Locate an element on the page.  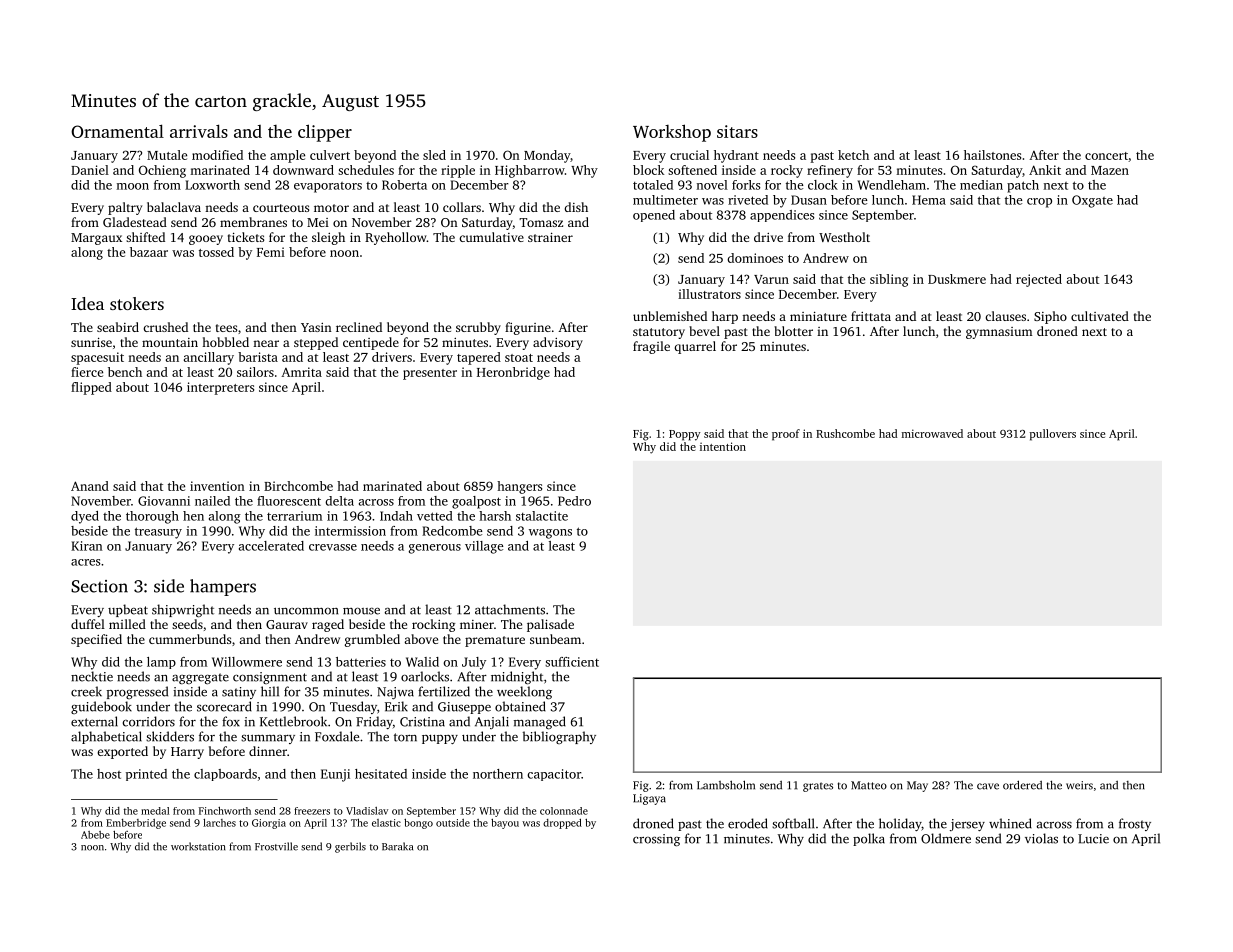
mouse is located at coordinates (361, 611).
